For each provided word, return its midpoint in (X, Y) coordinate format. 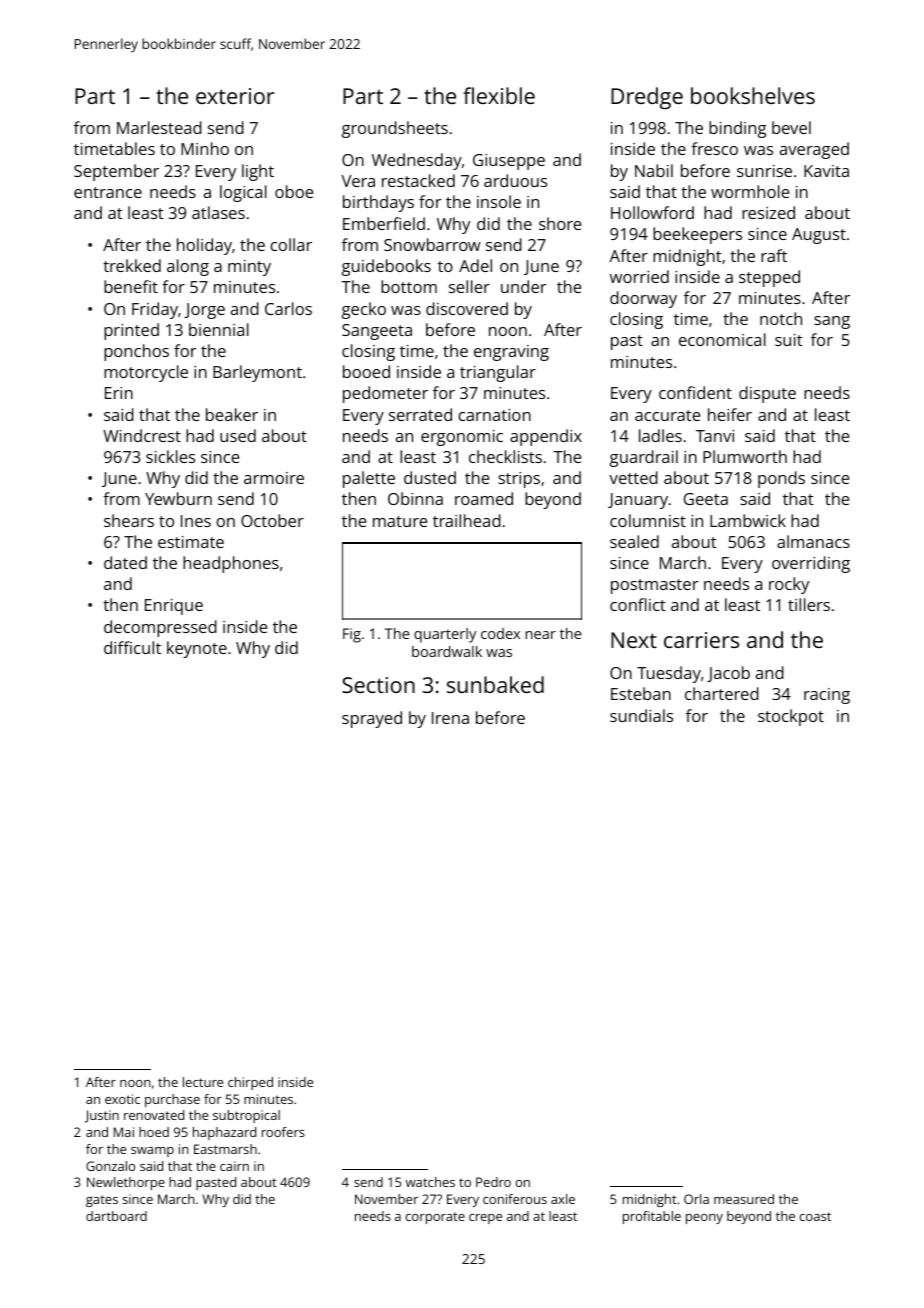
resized (768, 212)
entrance (108, 192)
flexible (499, 95)
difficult (132, 647)
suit (789, 340)
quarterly (445, 635)
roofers (283, 1132)
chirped (250, 1083)
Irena (450, 718)
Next (634, 640)
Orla (696, 1199)
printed (131, 331)
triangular (498, 373)
